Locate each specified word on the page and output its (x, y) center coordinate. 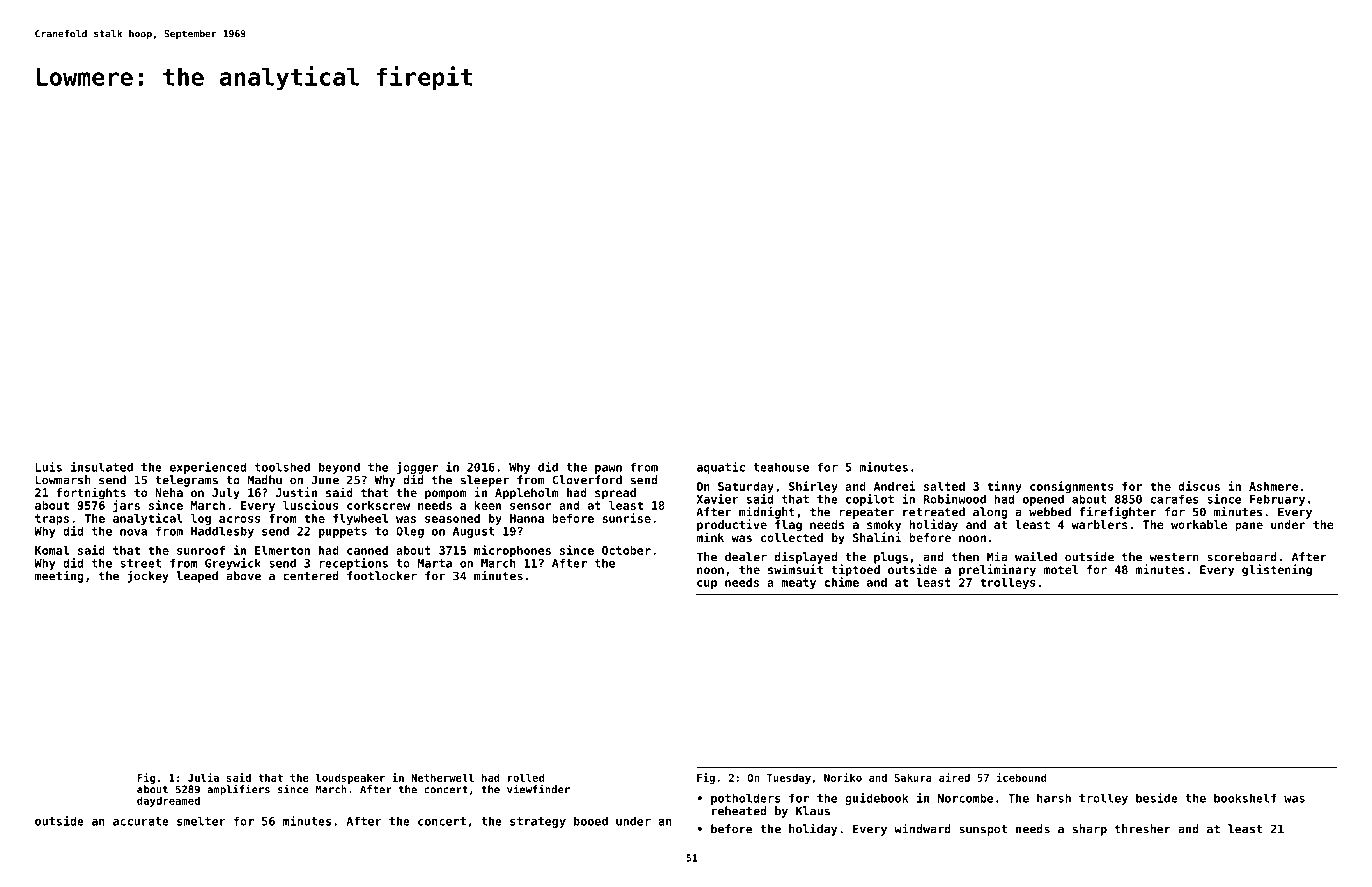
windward (922, 828)
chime (842, 582)
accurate (141, 821)
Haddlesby (222, 532)
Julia (203, 777)
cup (707, 584)
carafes (1175, 499)
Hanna (527, 518)
